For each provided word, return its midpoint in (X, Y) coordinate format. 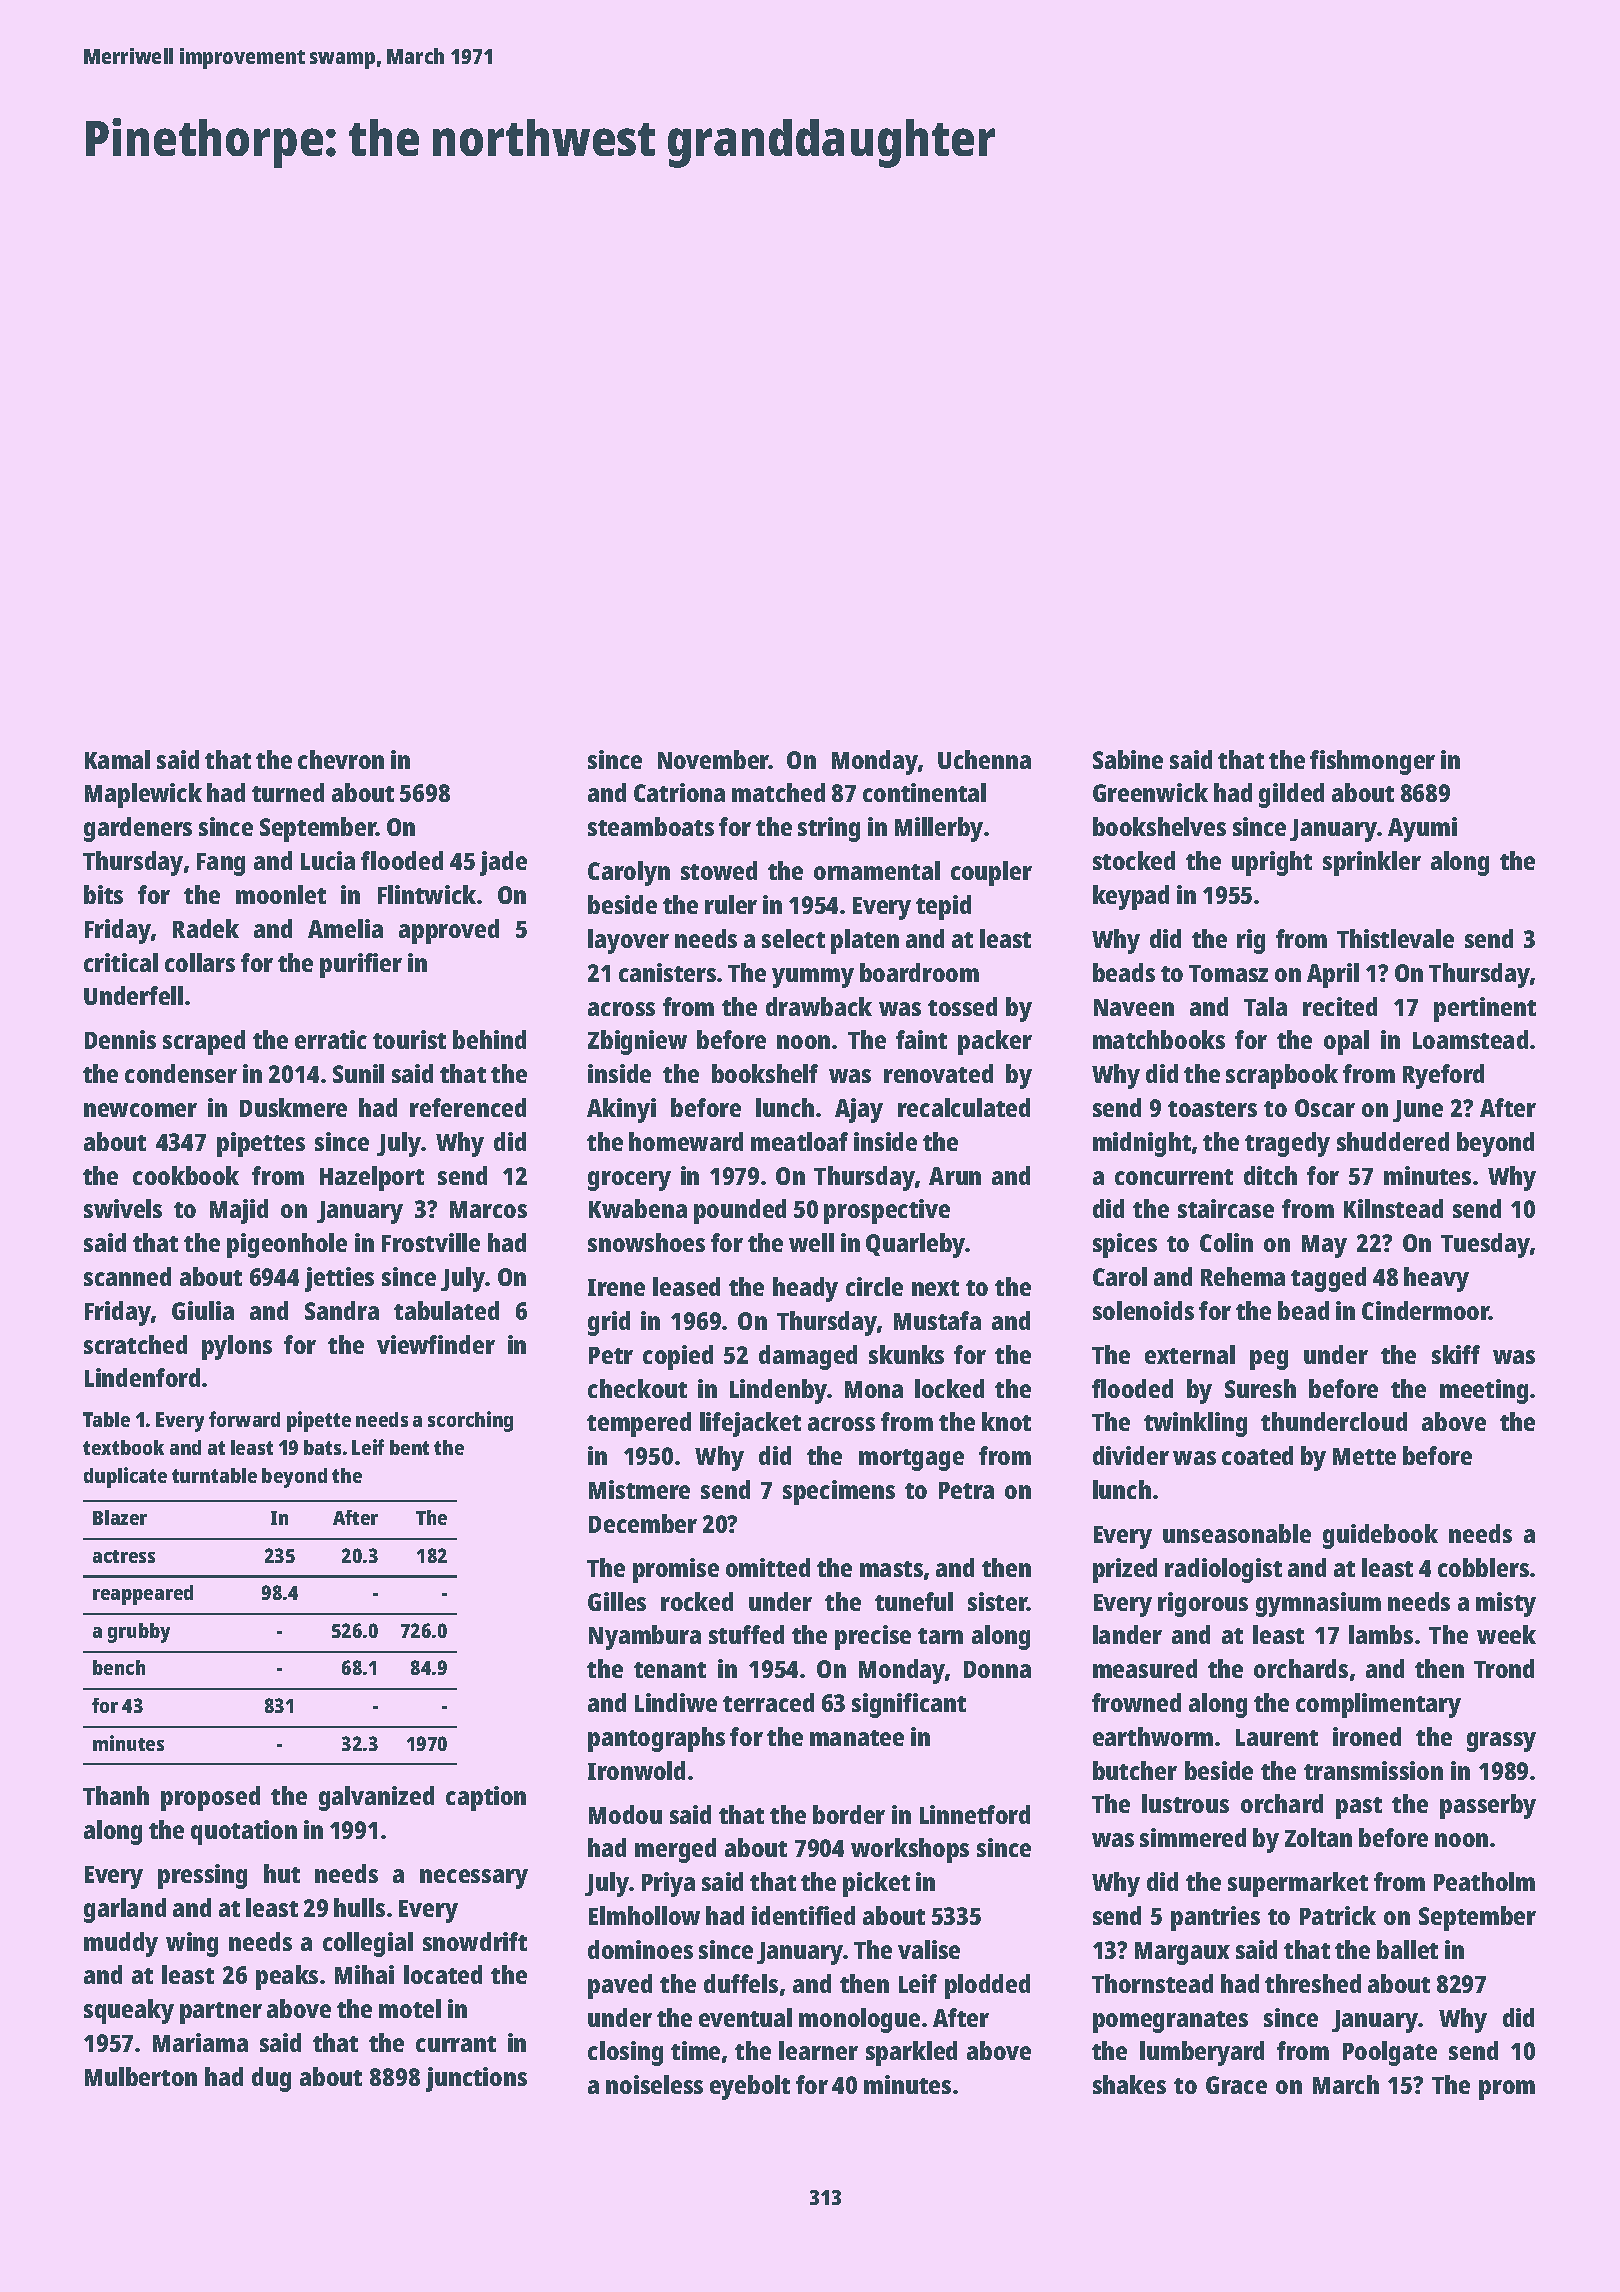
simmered (1193, 1837)
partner (221, 2013)
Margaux (1182, 1953)
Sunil (358, 1073)
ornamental (877, 870)
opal (1346, 1042)
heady (805, 1289)
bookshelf (765, 1073)
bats (322, 1447)
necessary (474, 1879)
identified (803, 1915)
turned (288, 792)
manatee (857, 1738)
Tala (1265, 1006)
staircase (1226, 1208)
